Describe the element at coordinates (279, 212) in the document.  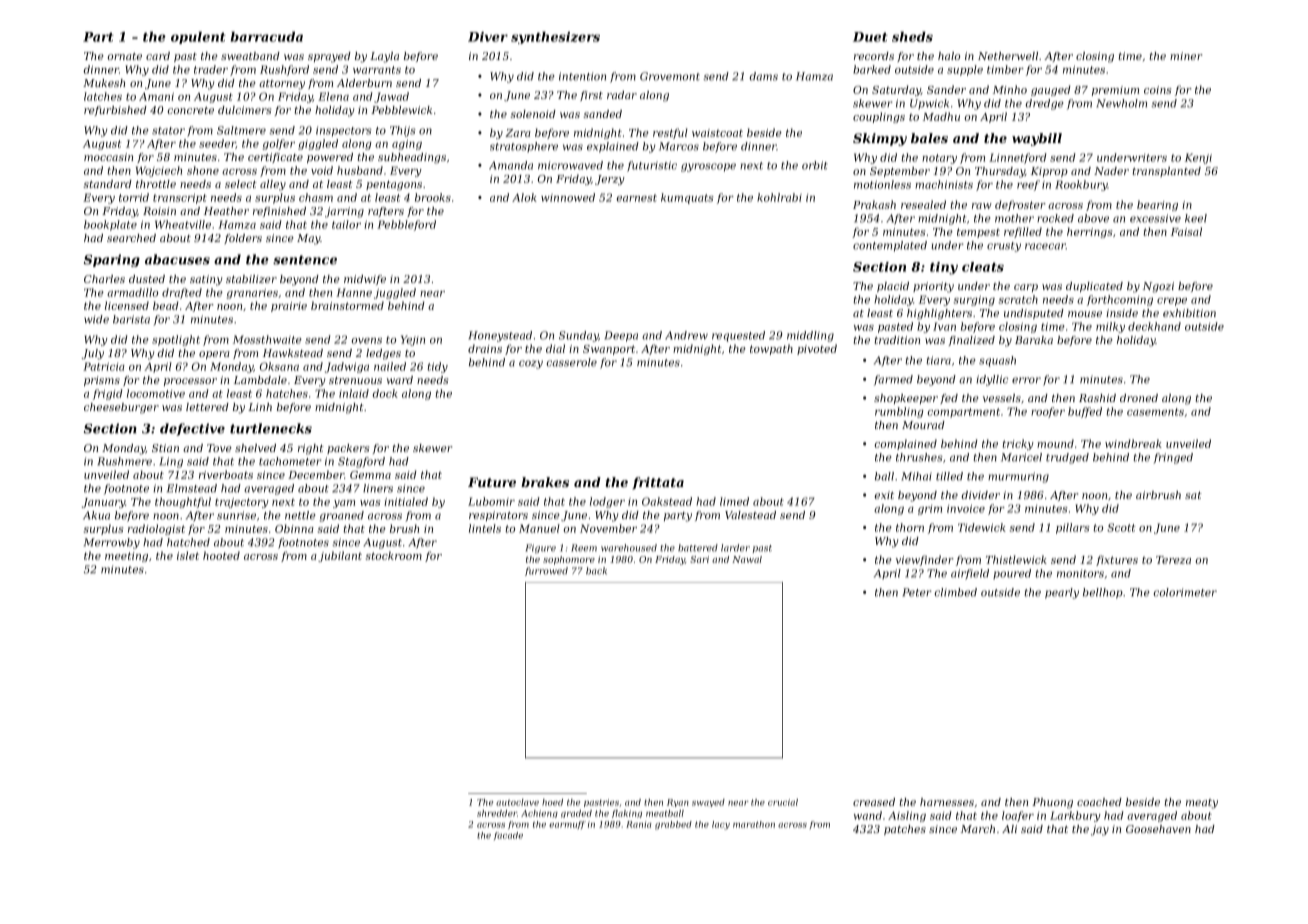
I see `refinished` at that location.
